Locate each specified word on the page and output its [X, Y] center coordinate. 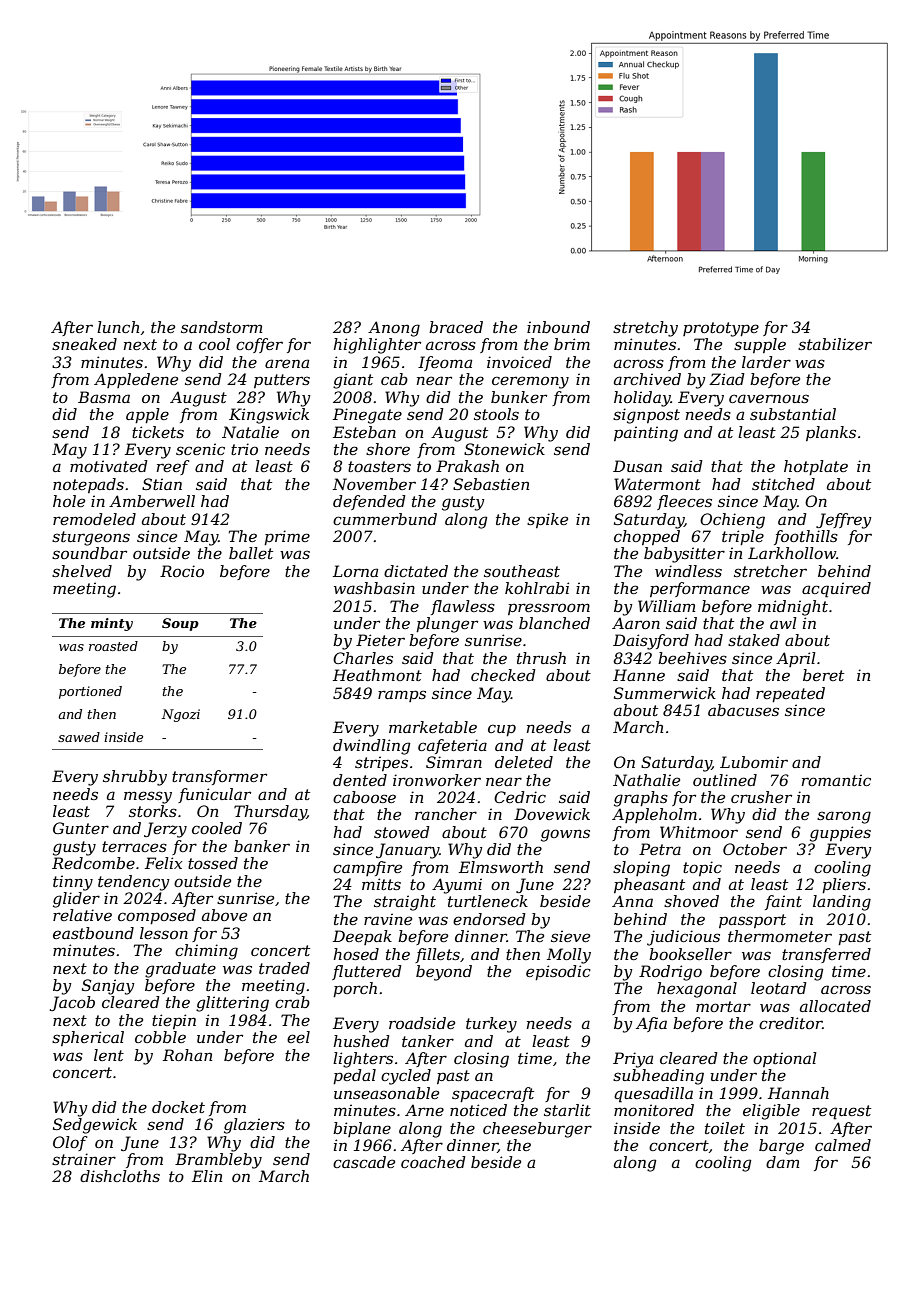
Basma [104, 397]
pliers [844, 885]
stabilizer [835, 344]
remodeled [94, 519]
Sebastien [491, 484]
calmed [843, 1145]
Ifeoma [445, 363]
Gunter [81, 828]
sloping [641, 869]
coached [433, 1162]
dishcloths [120, 1176]
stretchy [645, 329]
